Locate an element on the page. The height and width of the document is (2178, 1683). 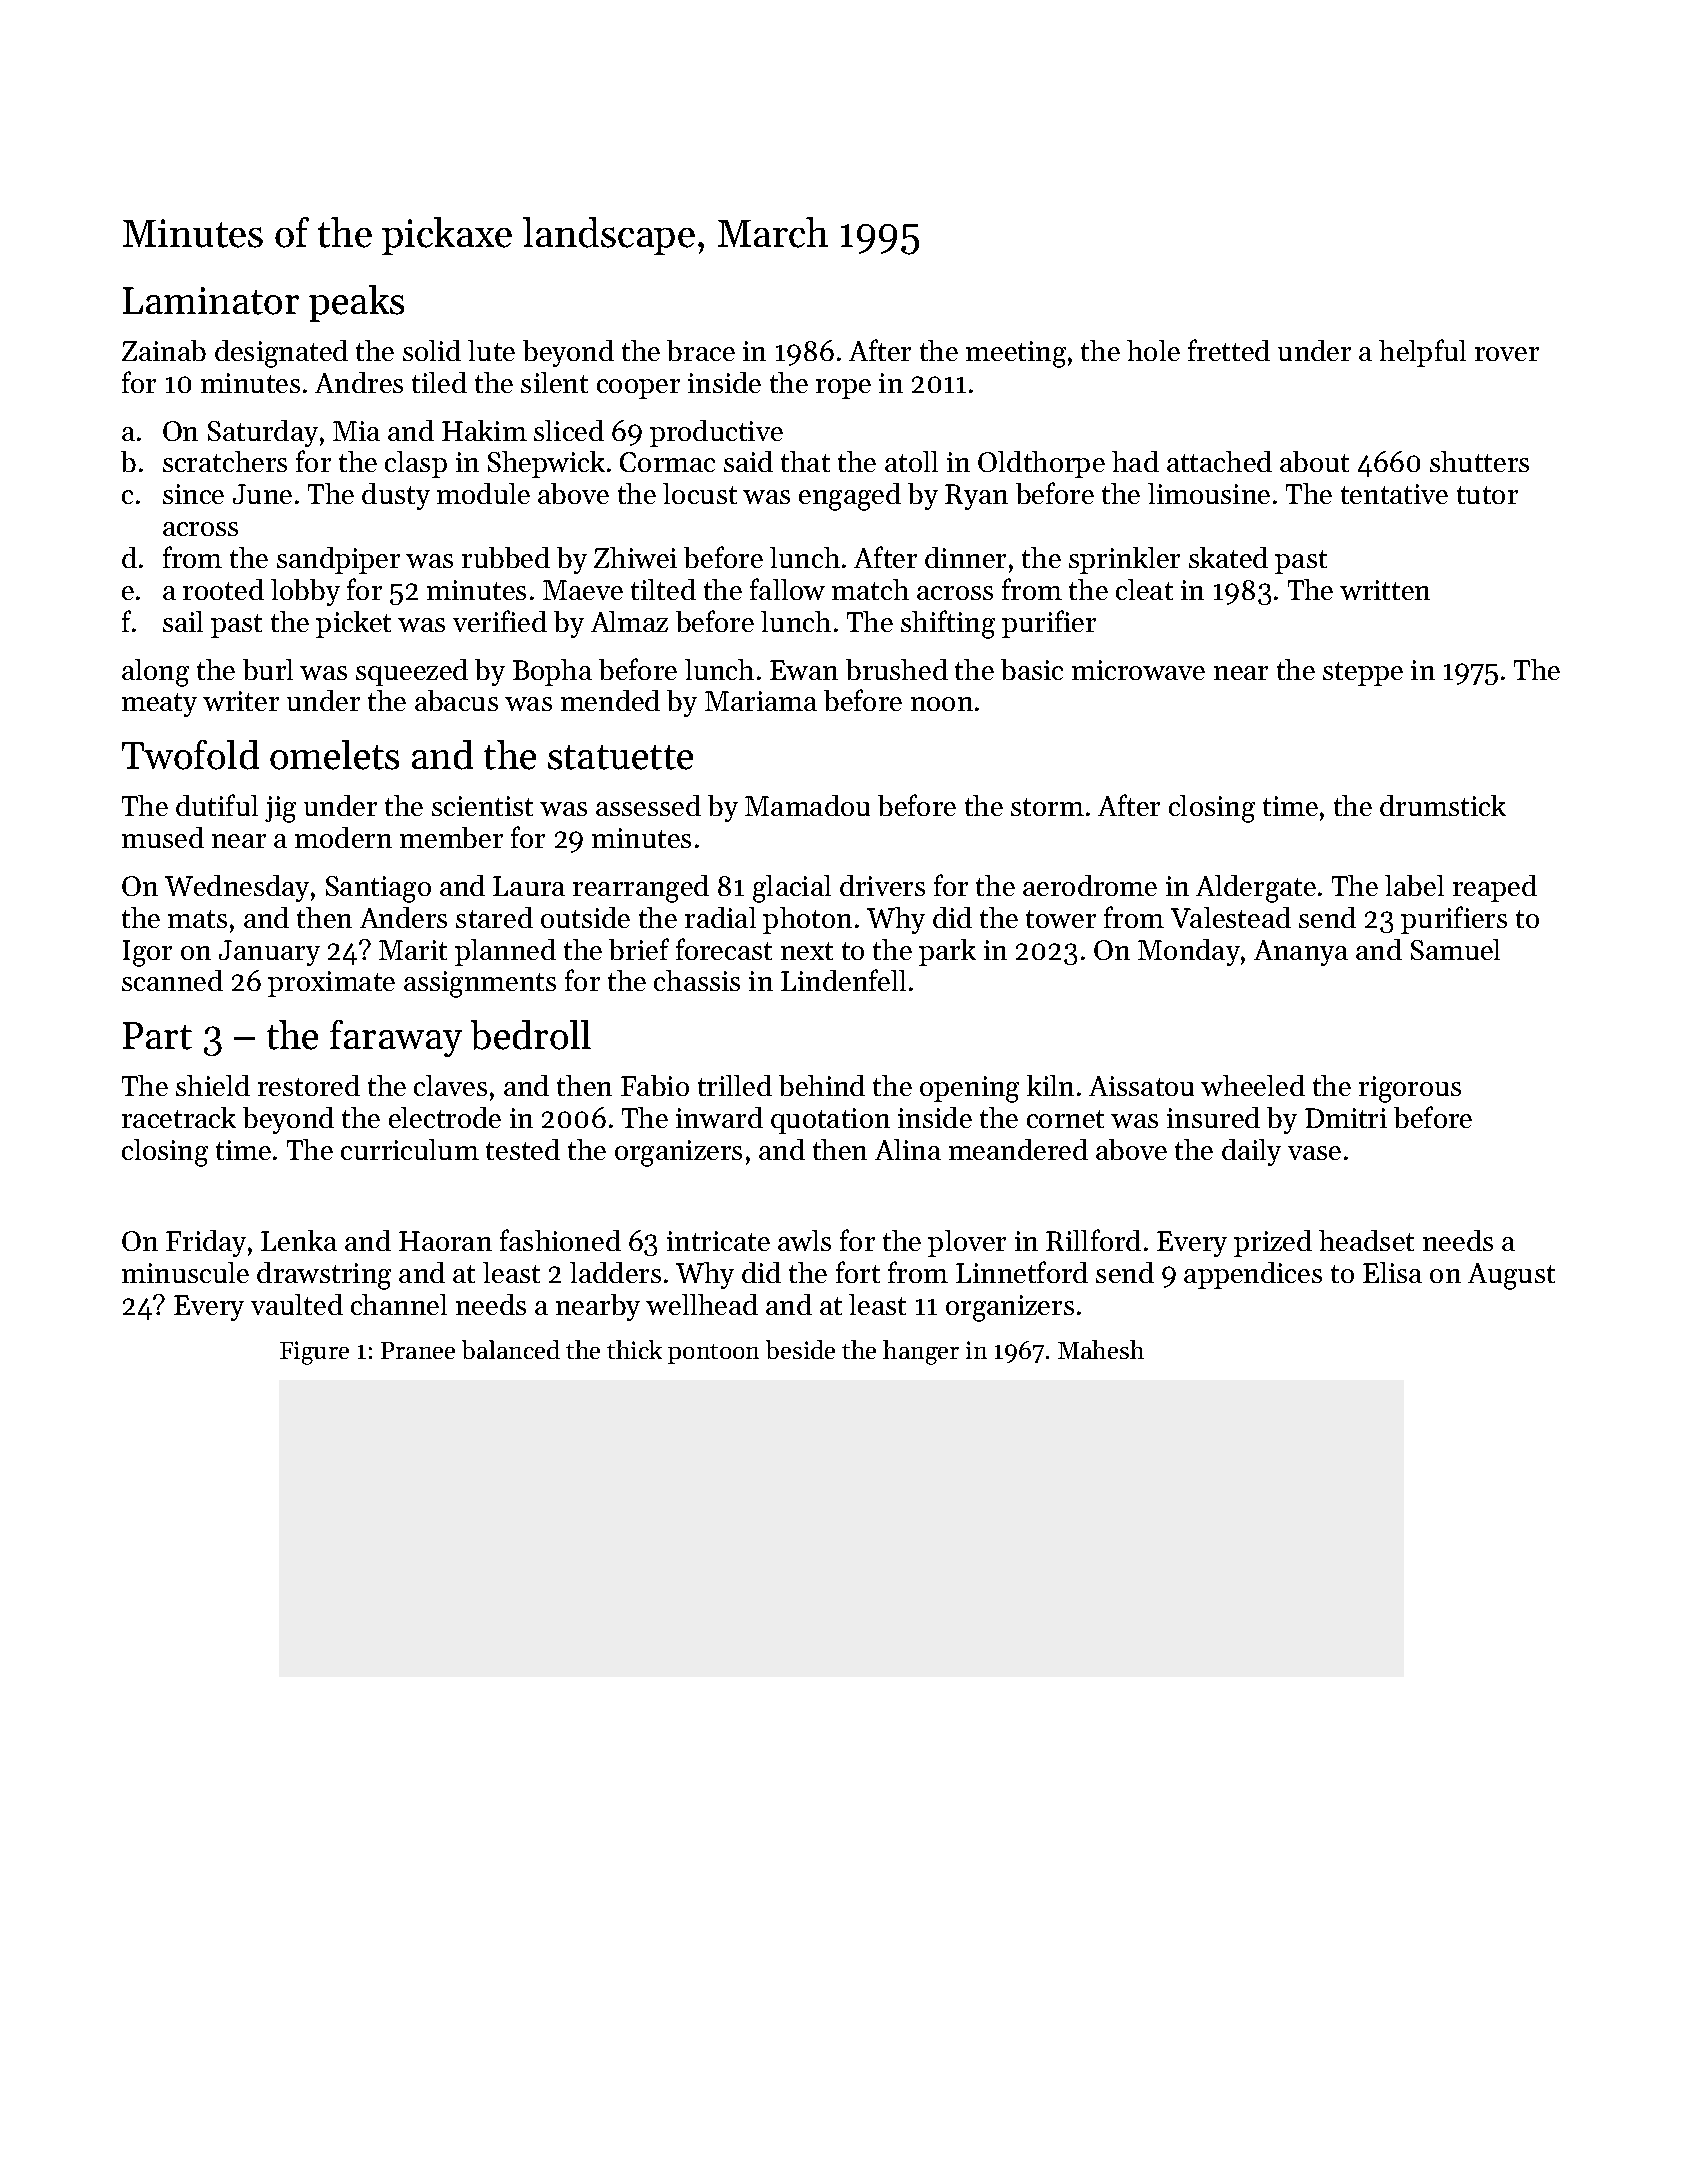
omelets is located at coordinates (334, 755).
